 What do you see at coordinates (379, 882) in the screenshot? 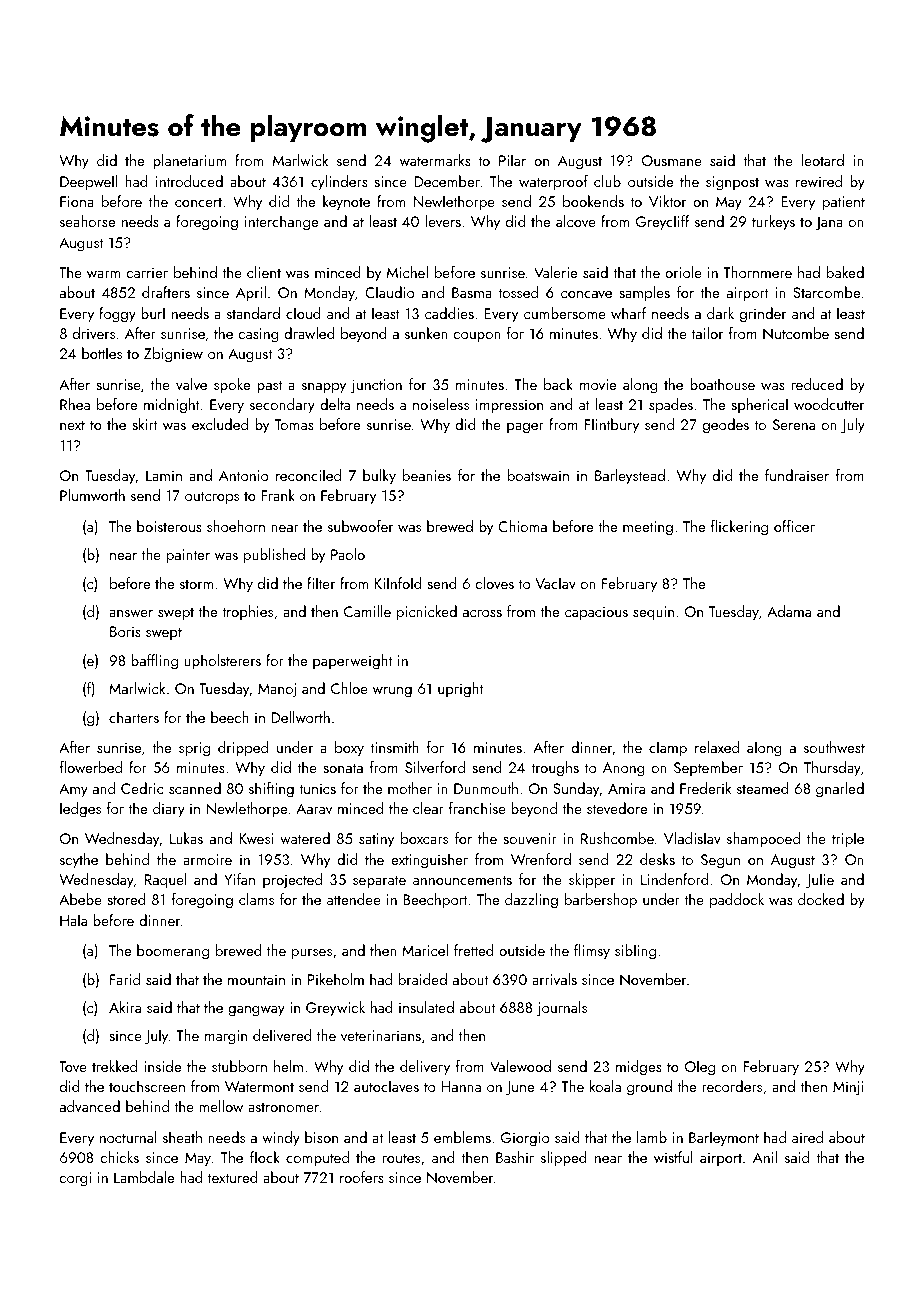
I see `separate` at bounding box center [379, 882].
